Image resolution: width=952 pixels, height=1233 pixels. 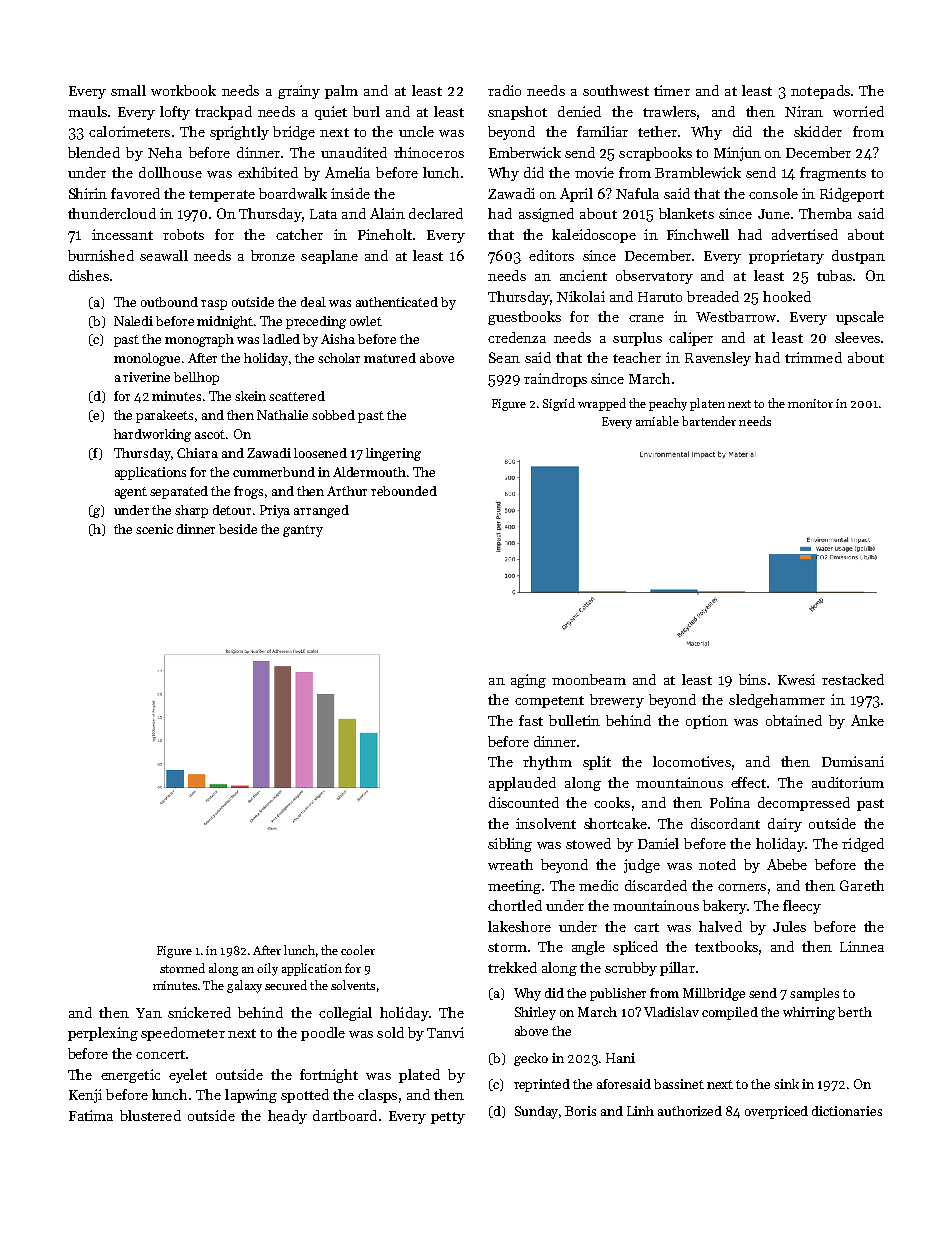 What do you see at coordinates (820, 92) in the screenshot?
I see `notepads` at bounding box center [820, 92].
